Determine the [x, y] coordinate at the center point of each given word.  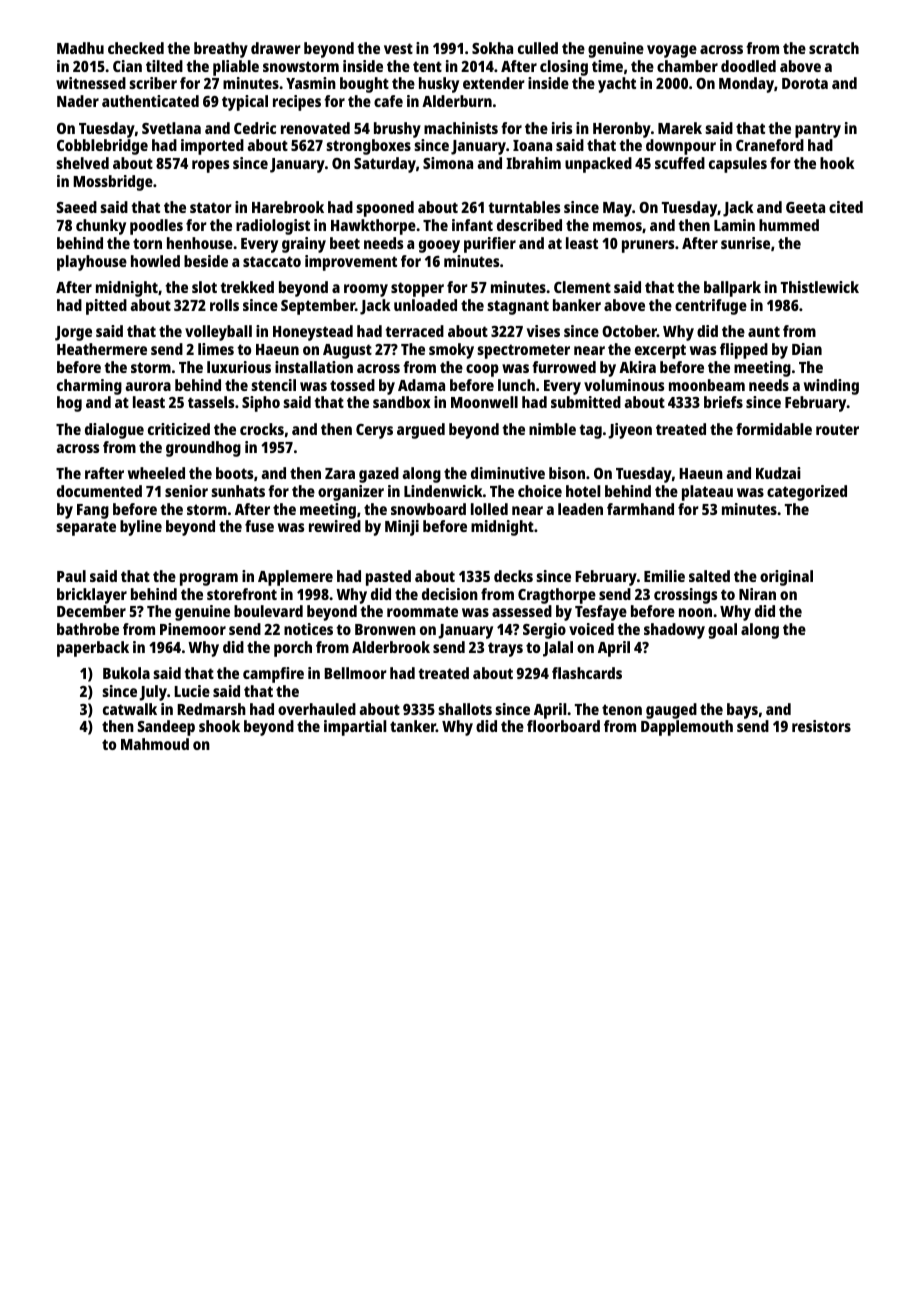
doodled [748, 66]
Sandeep [166, 728]
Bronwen [385, 629]
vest [398, 48]
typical [245, 103]
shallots [465, 709]
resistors [821, 726]
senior [186, 491]
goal [722, 631]
